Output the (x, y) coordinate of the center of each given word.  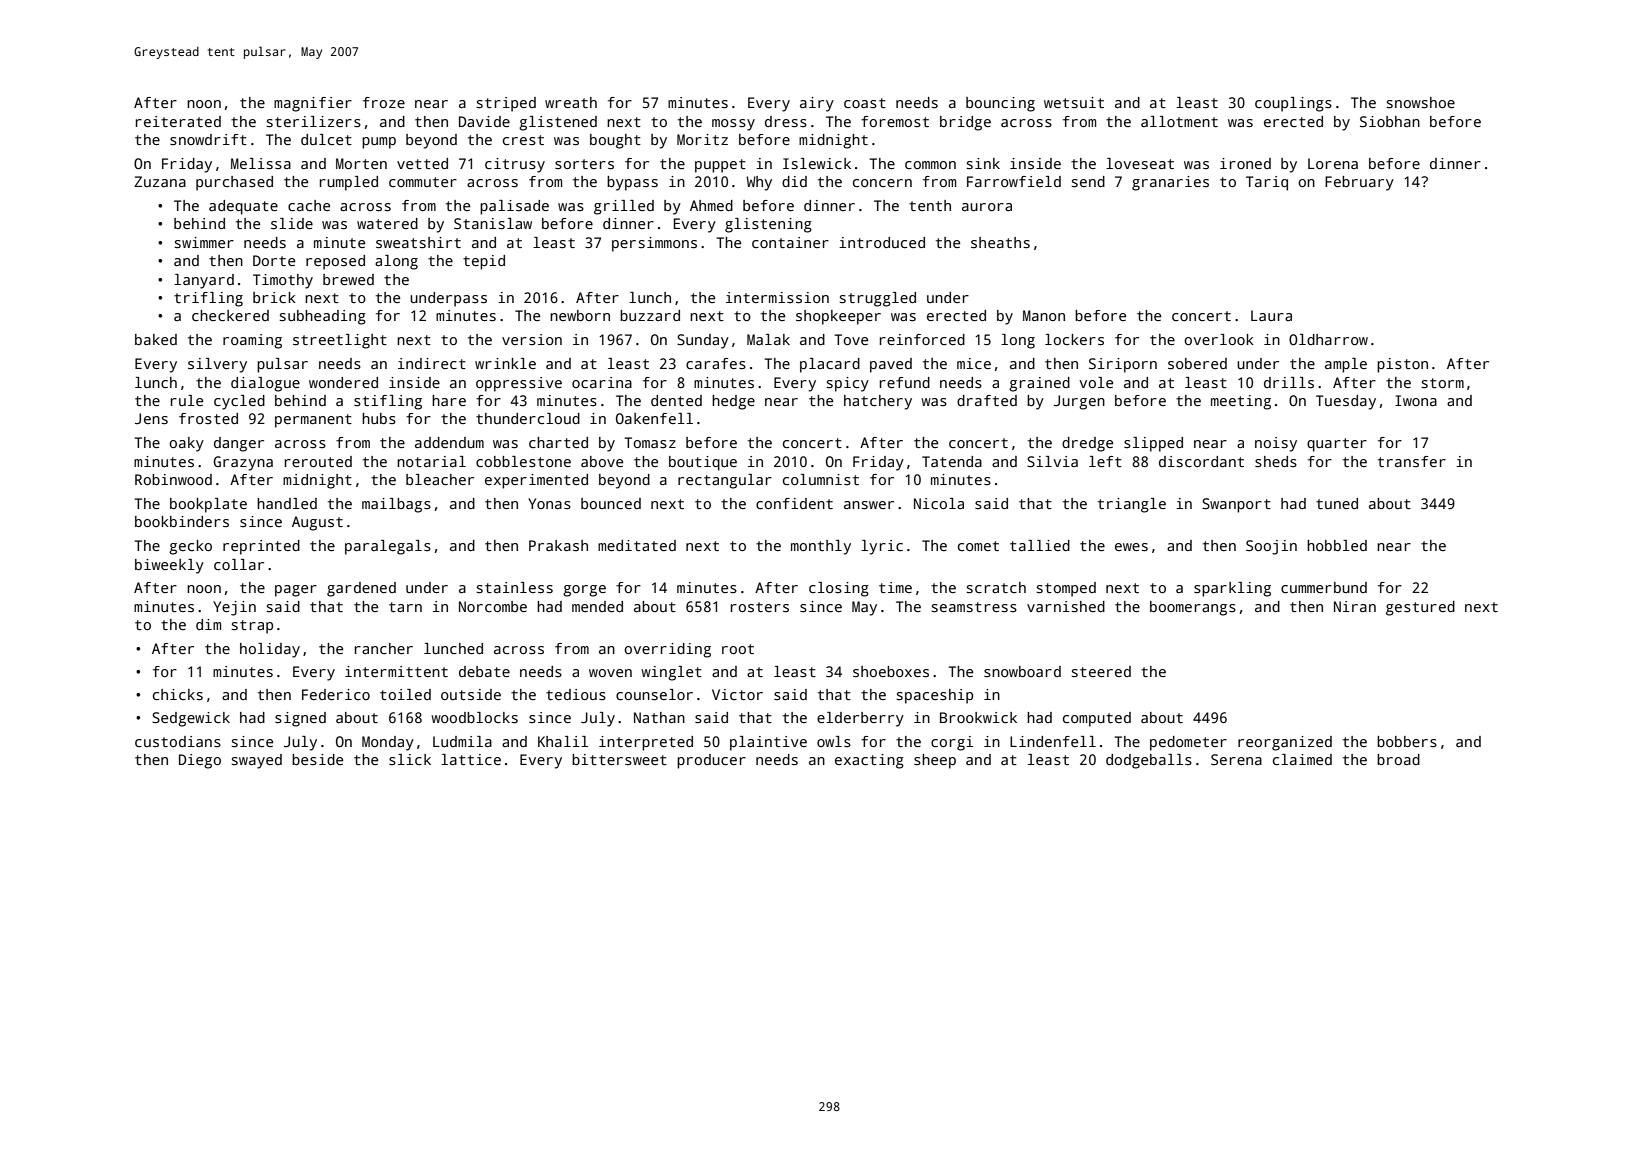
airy (817, 104)
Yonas (549, 503)
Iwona (1416, 400)
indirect (432, 363)
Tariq (1267, 183)
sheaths (1000, 242)
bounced (611, 503)
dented (676, 400)
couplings (1293, 104)
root (738, 649)
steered (1101, 671)
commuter (423, 182)
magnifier (313, 104)
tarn (405, 607)
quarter (1337, 445)
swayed (256, 761)
